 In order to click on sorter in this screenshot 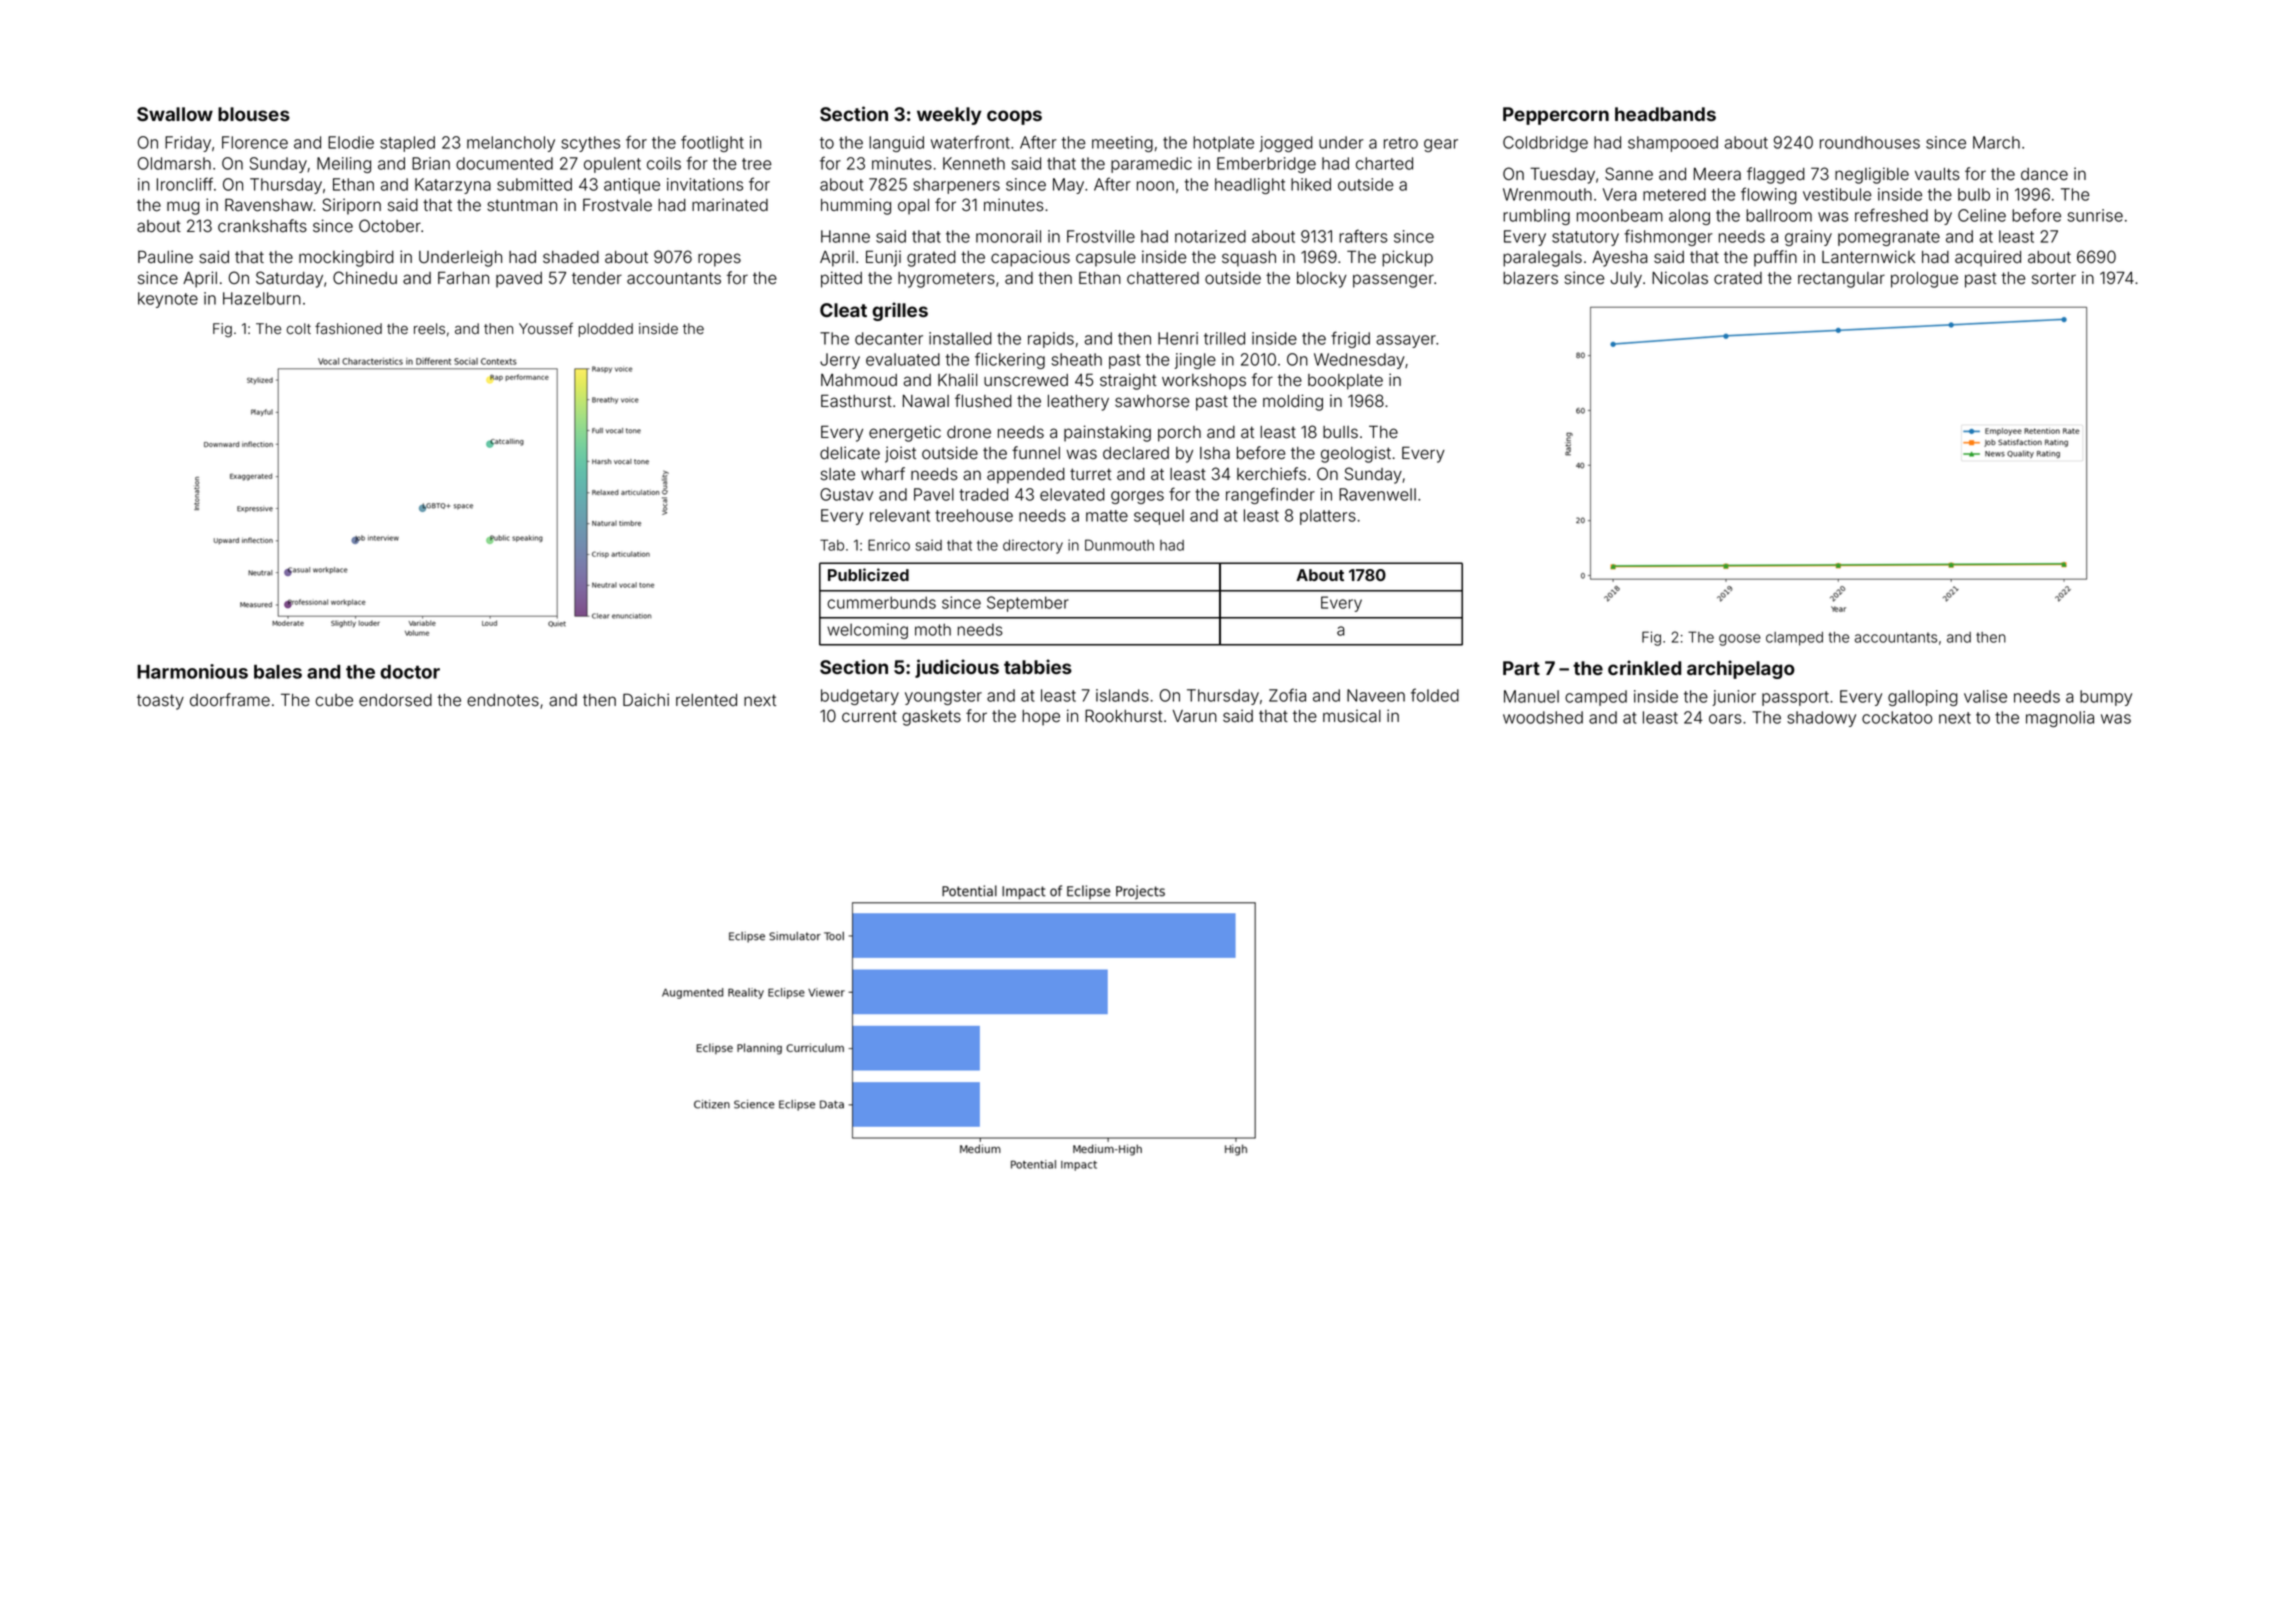, I will do `click(2054, 278)`.
